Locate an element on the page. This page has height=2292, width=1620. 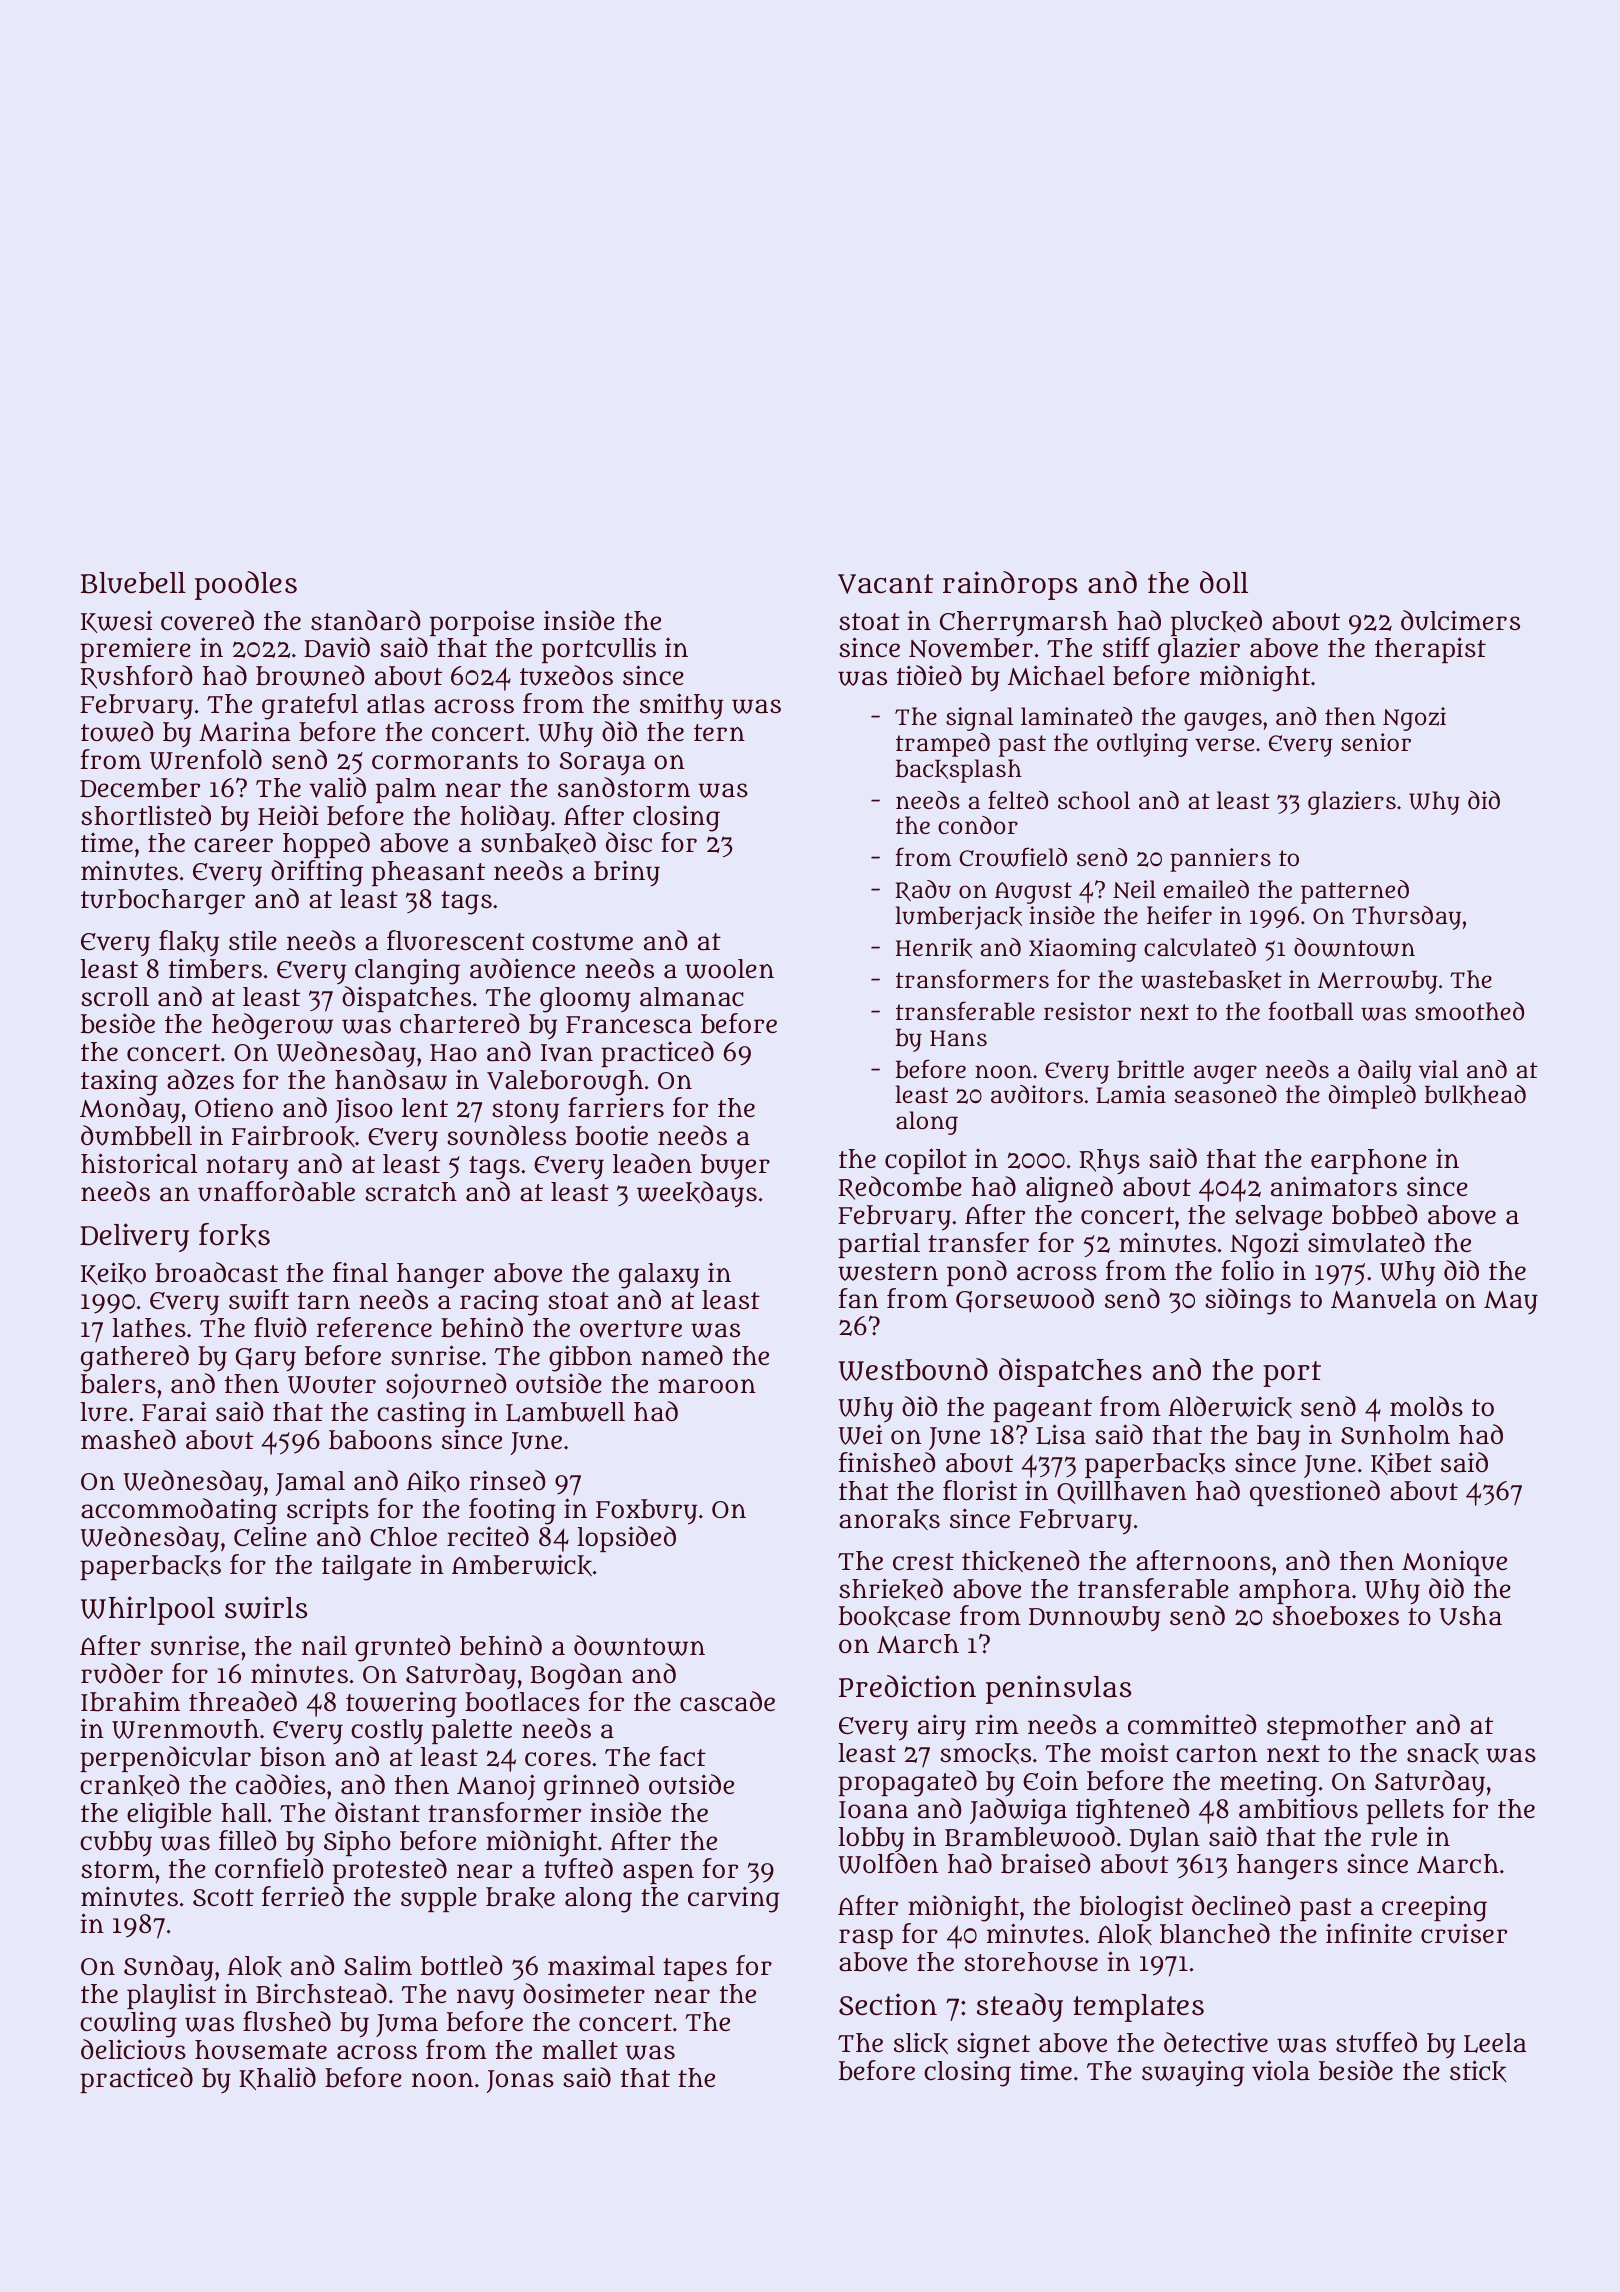
almanac is located at coordinates (691, 997).
